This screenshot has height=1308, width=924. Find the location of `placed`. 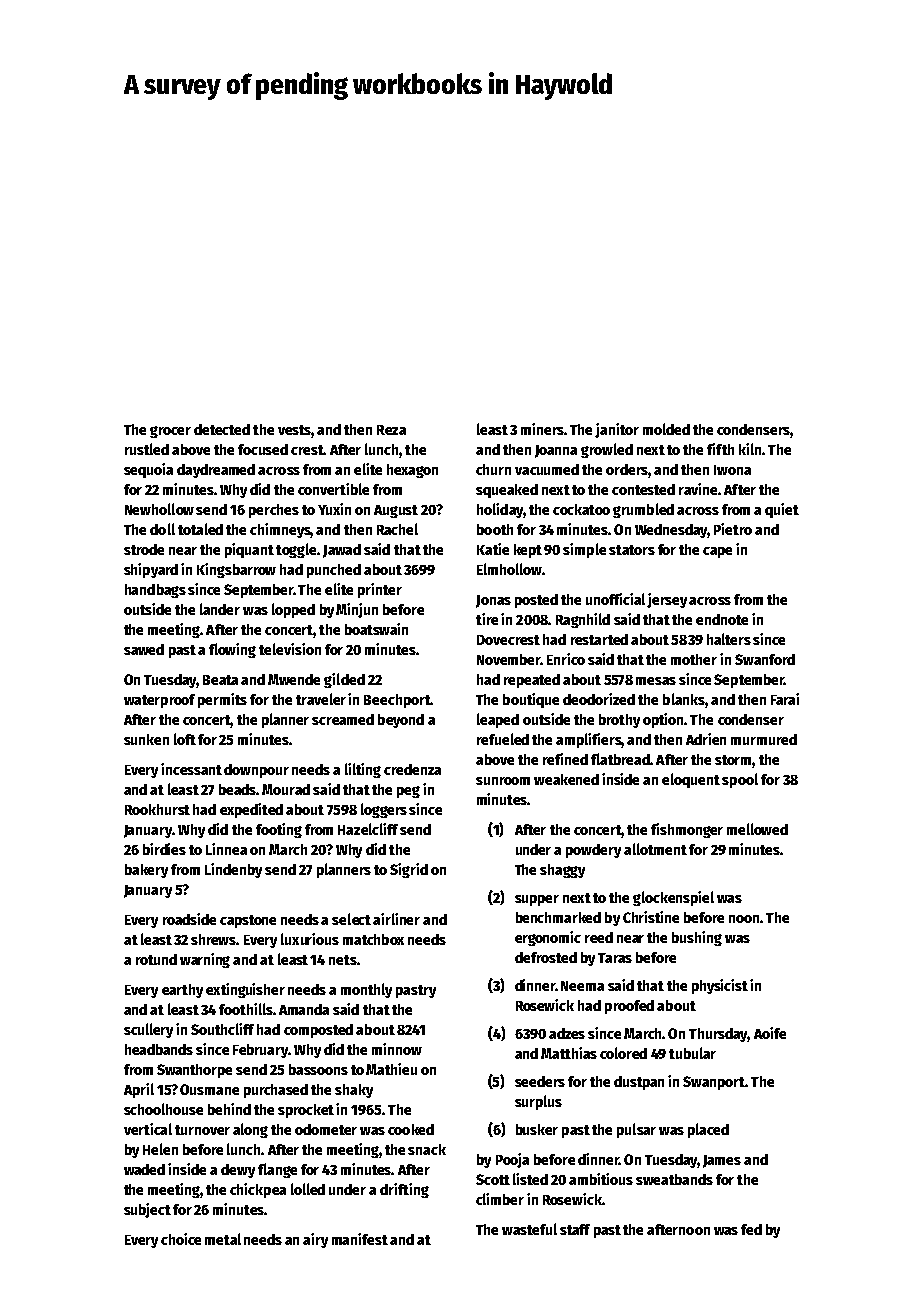

placed is located at coordinates (708, 1130).
